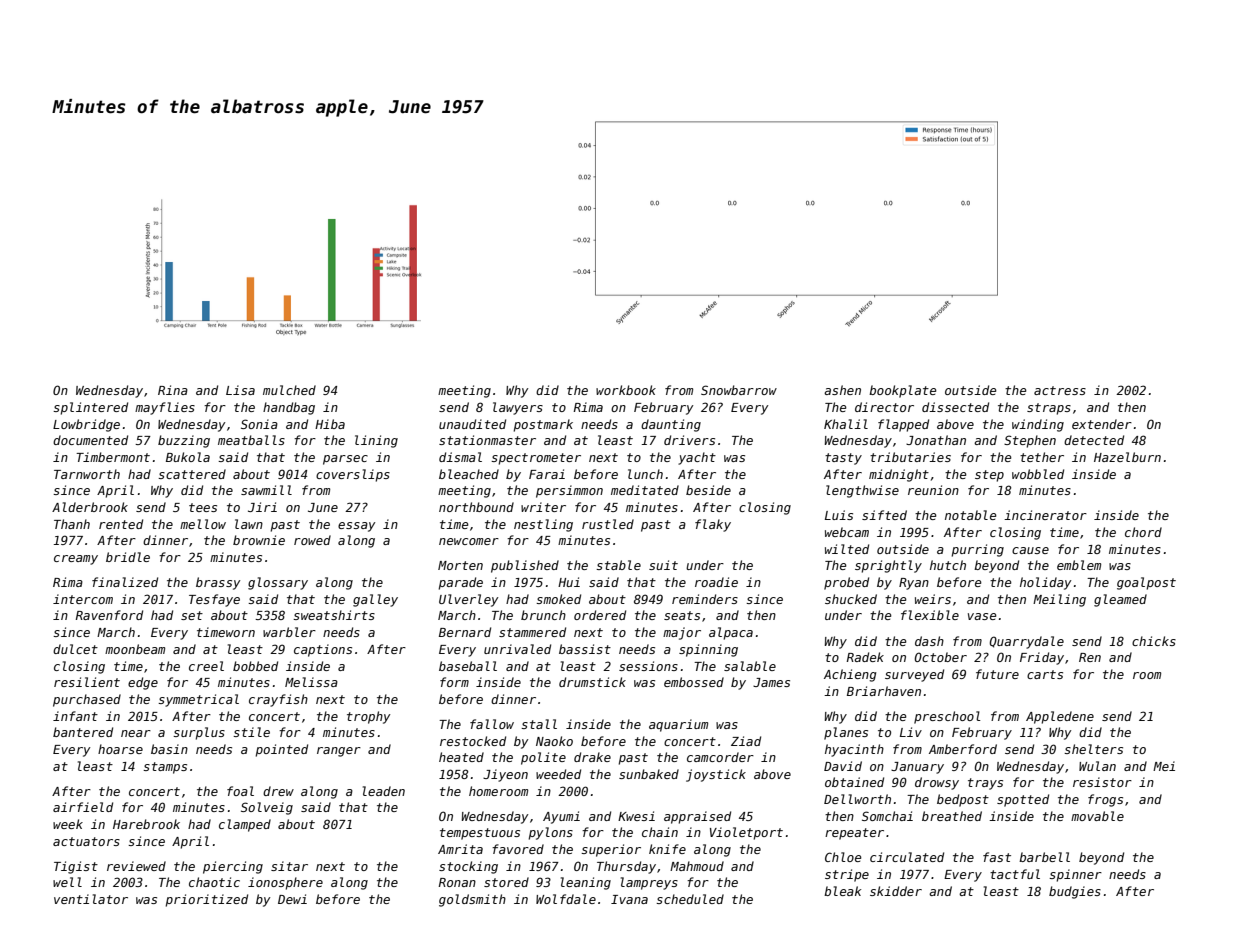 The height and width of the page is (952, 1233). I want to click on form, so click(454, 682).
